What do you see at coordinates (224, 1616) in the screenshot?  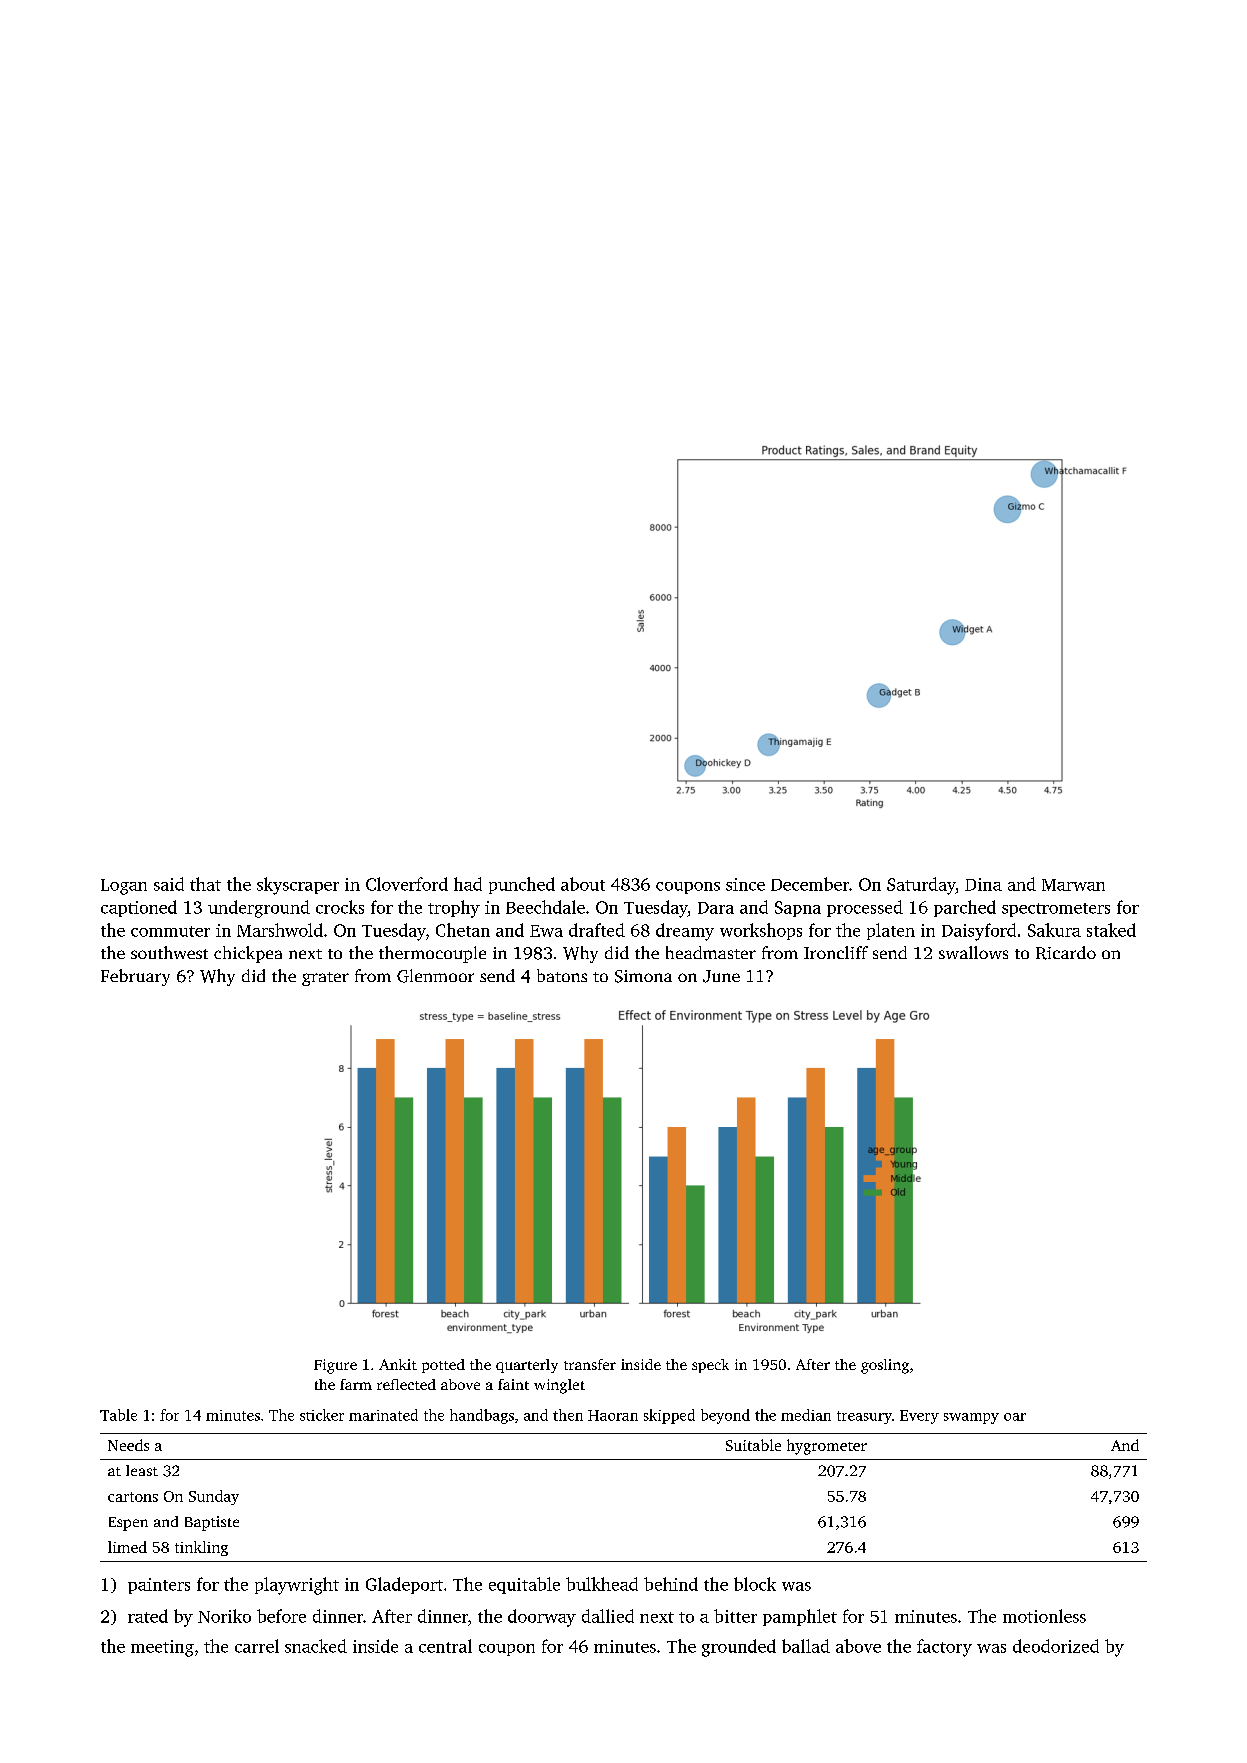 I see `Noriko` at bounding box center [224, 1616].
